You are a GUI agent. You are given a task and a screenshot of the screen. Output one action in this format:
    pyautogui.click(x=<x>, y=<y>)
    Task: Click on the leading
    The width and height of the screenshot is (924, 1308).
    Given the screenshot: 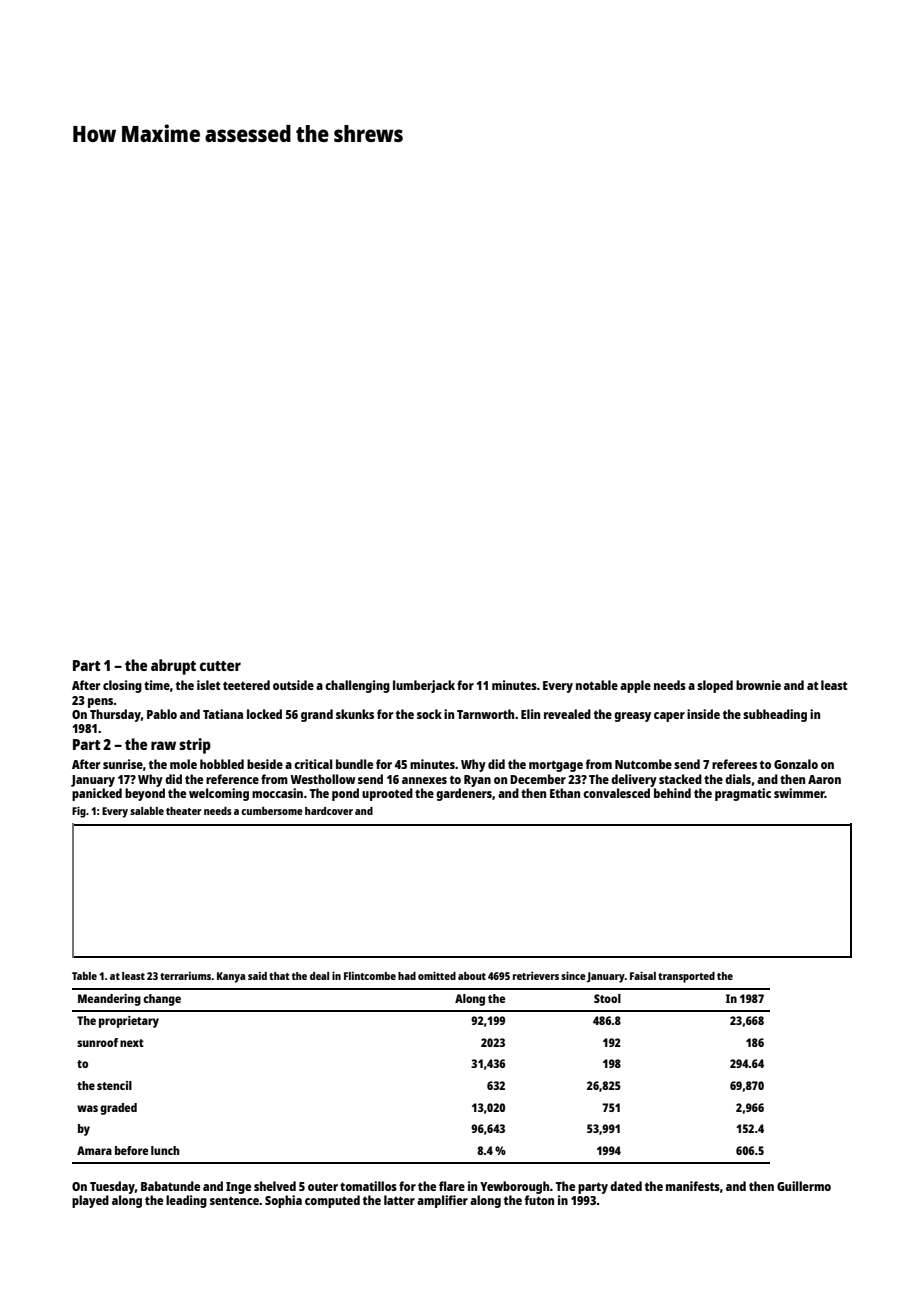 What is the action you would take?
    pyautogui.click(x=186, y=1201)
